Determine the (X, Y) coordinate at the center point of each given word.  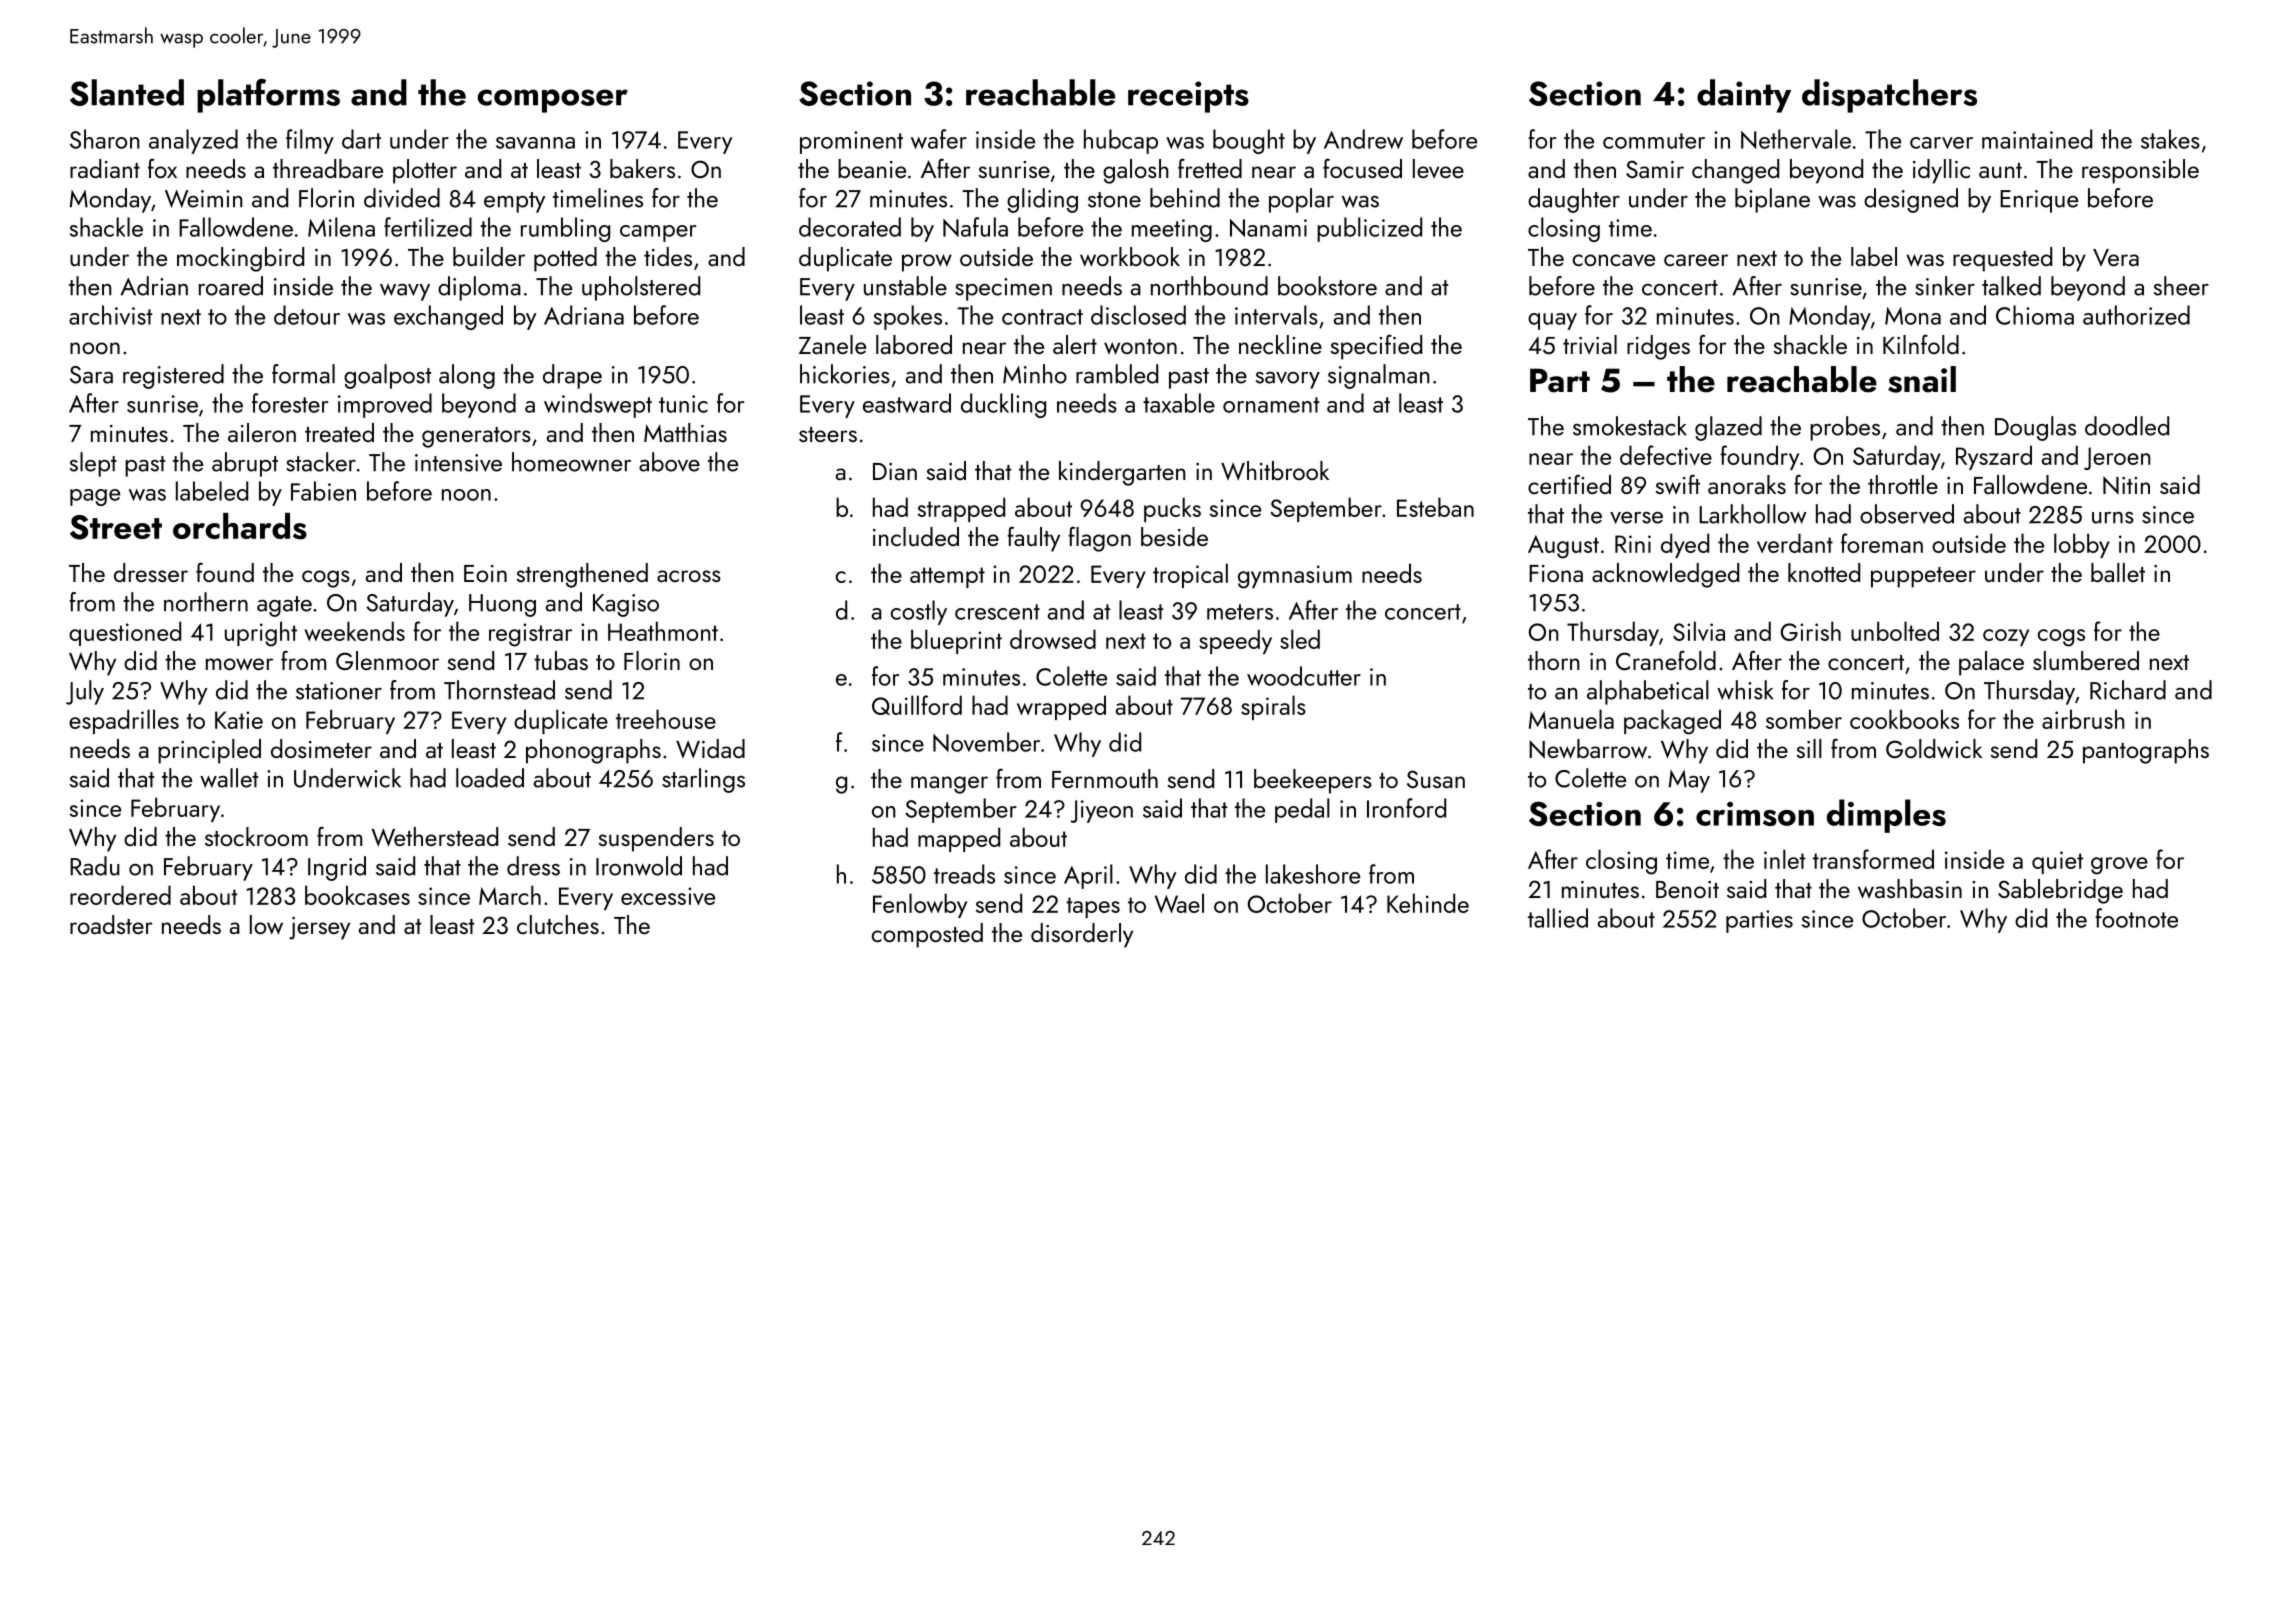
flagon (1099, 539)
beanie (872, 168)
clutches (558, 924)
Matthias (685, 432)
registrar (530, 635)
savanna (535, 143)
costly (919, 612)
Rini (1633, 544)
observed (1907, 514)
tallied (1558, 918)
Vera (2116, 257)
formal (303, 374)
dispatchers (1889, 96)
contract (1042, 317)
